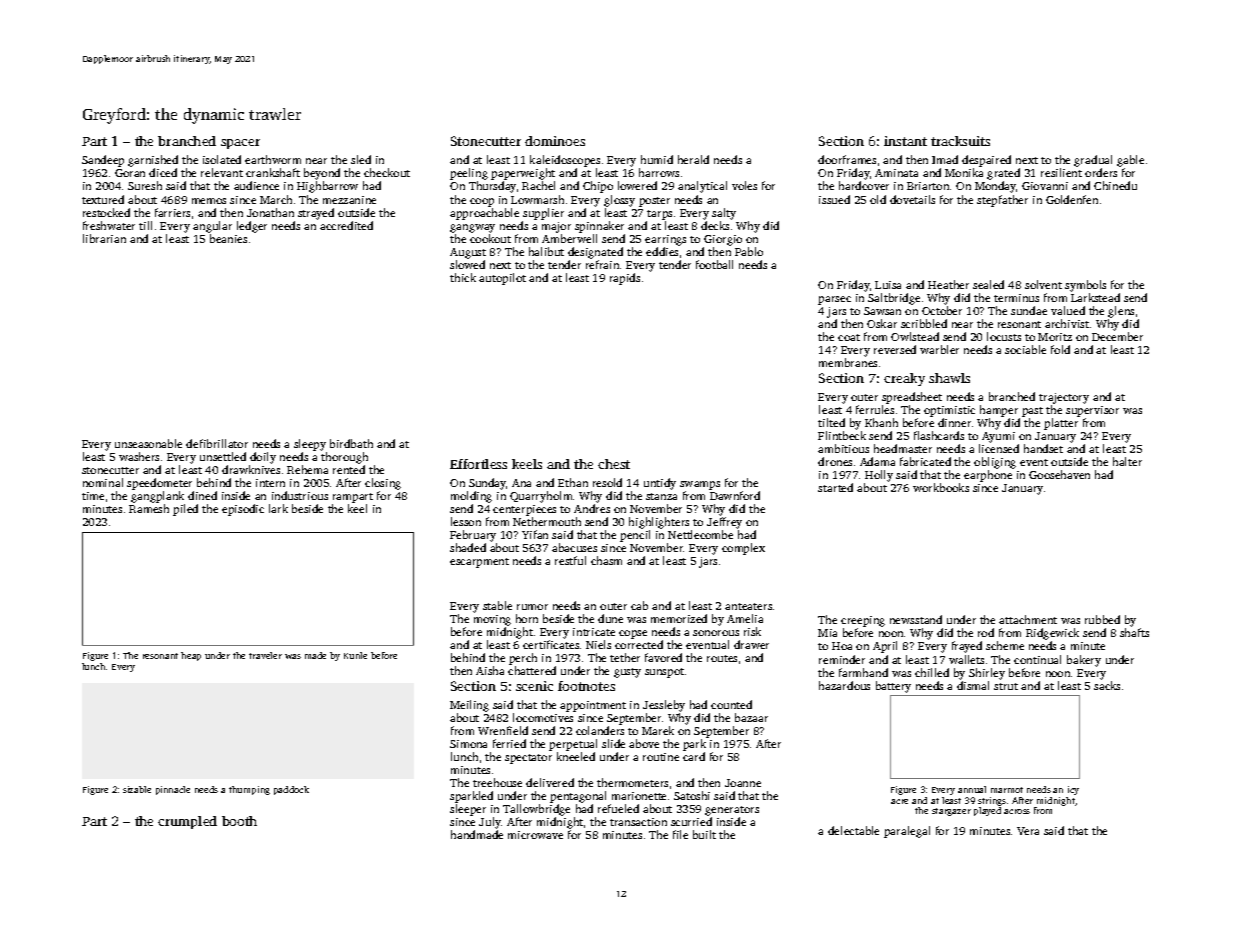  I want to click on tracksuits, so click(960, 141).
